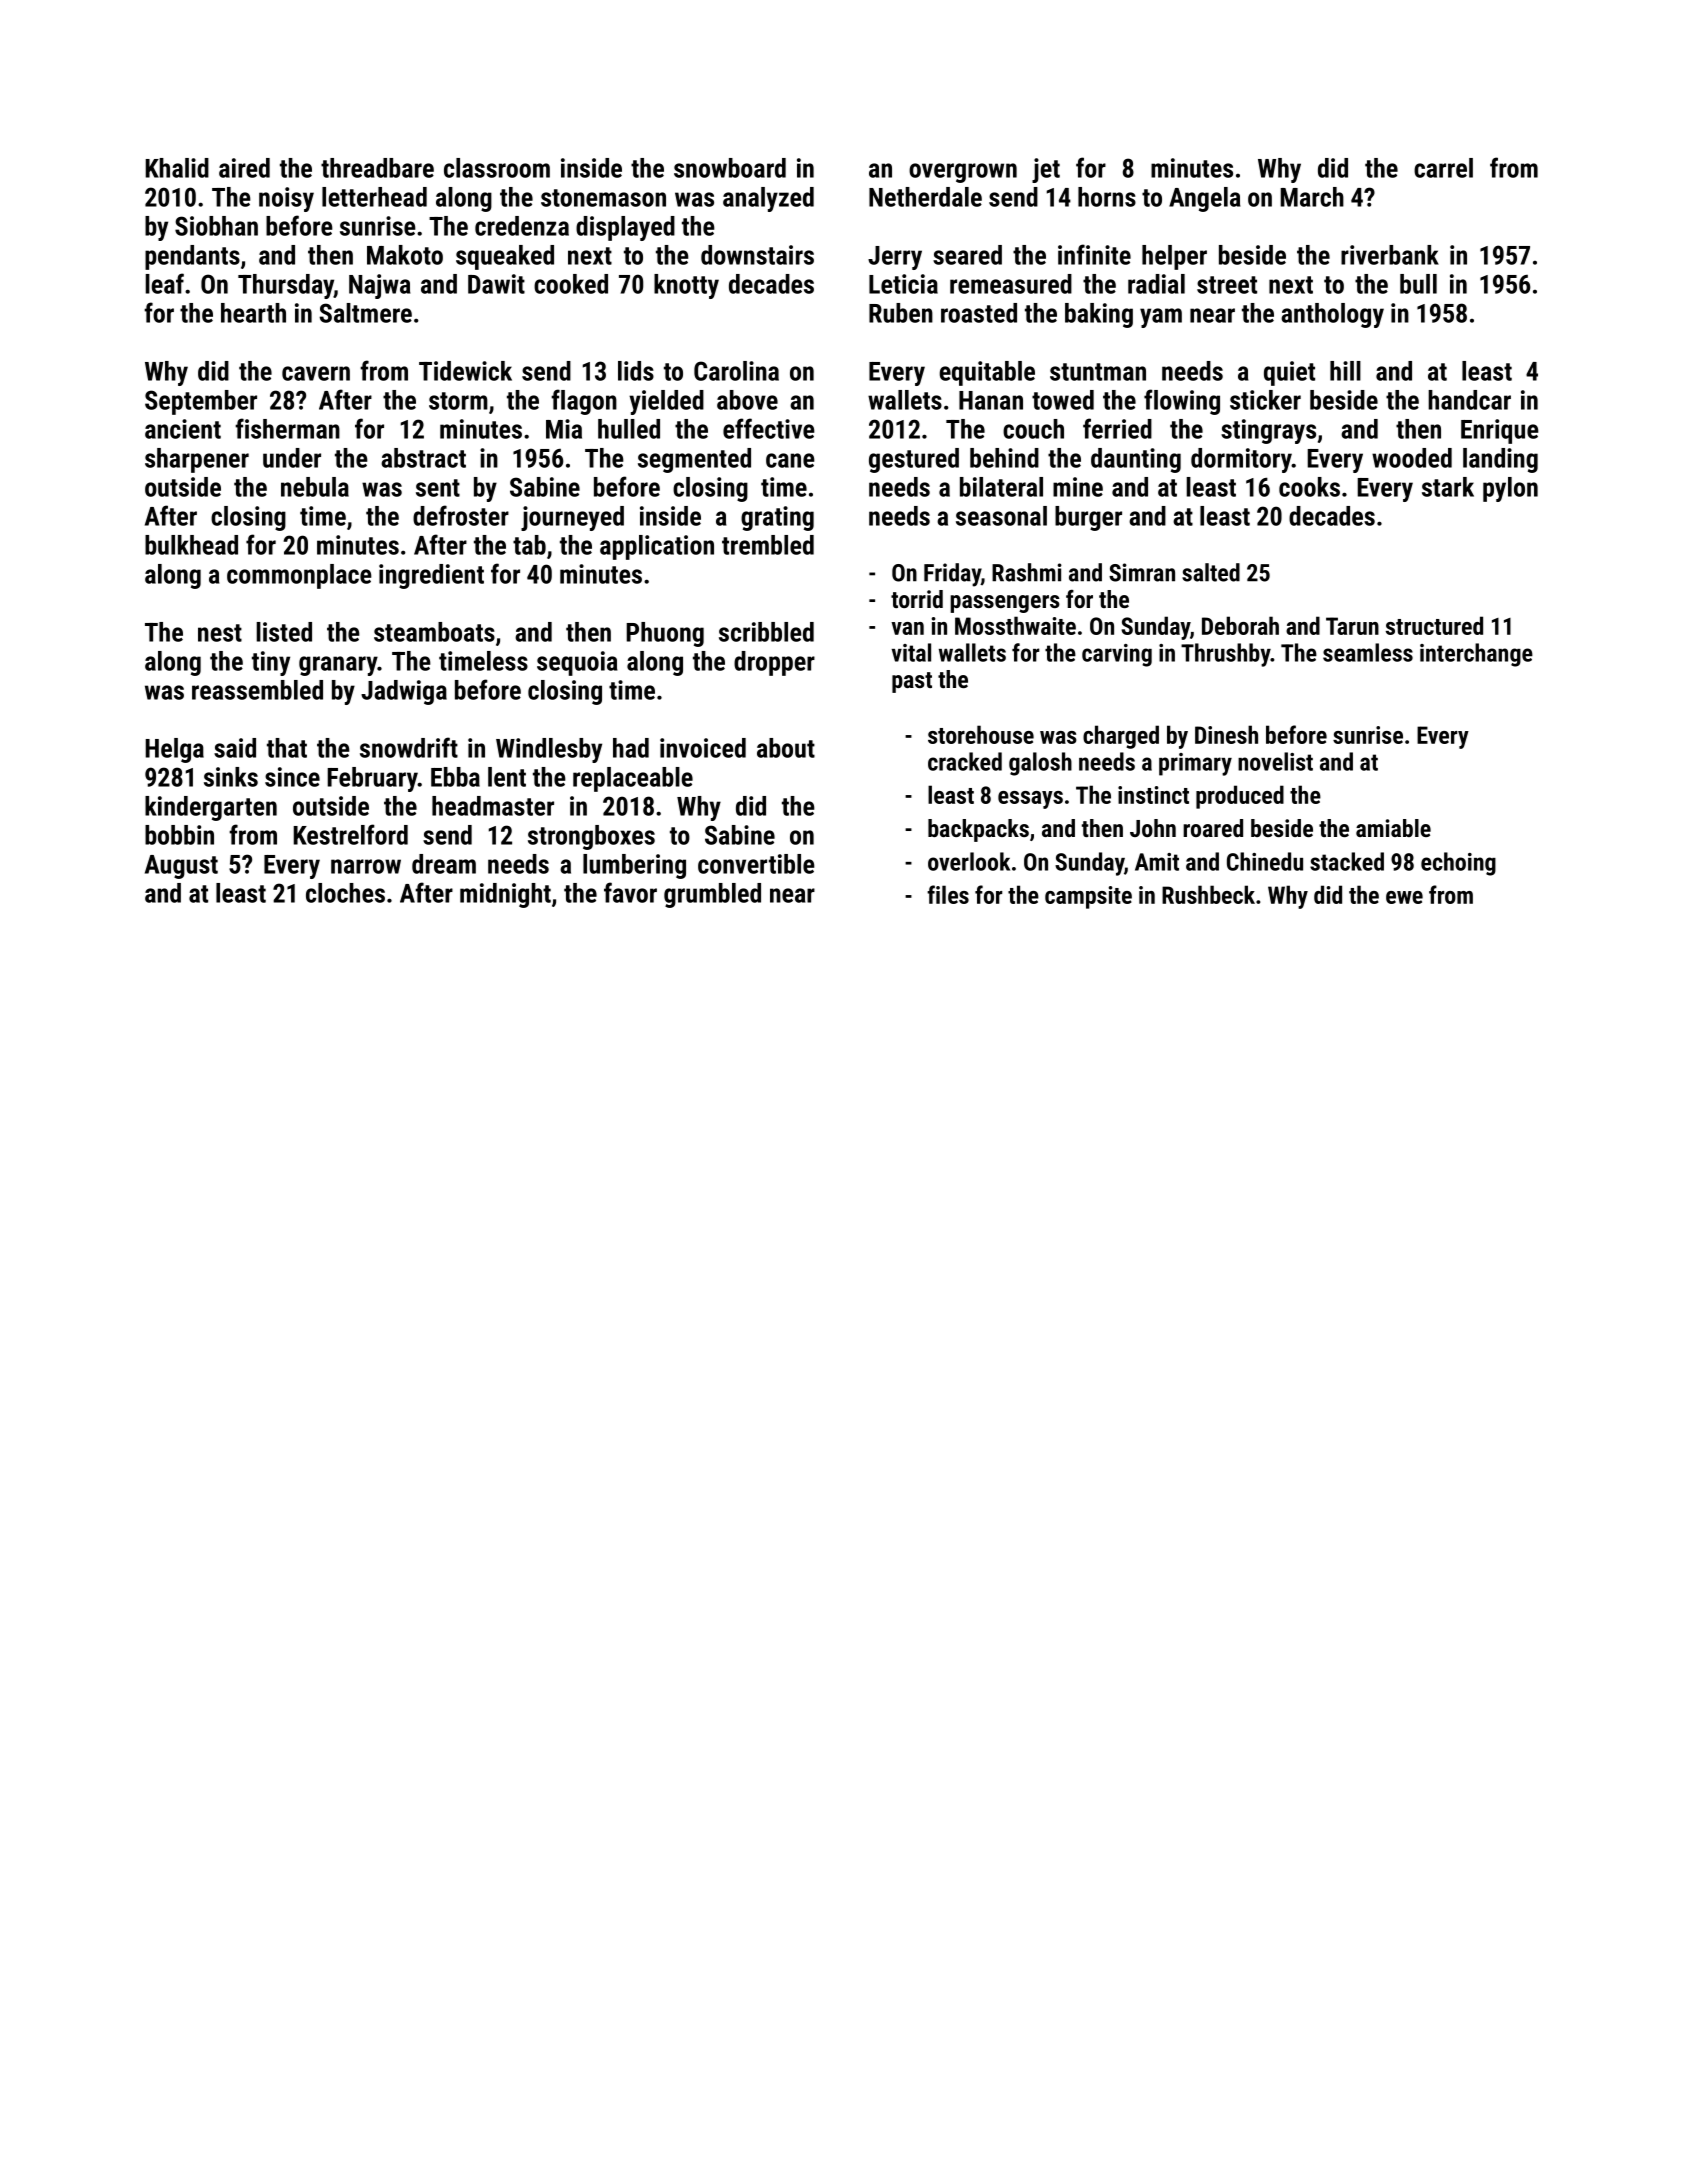 This screenshot has width=1683, height=2178. What do you see at coordinates (211, 808) in the screenshot?
I see `kindergarten` at bounding box center [211, 808].
